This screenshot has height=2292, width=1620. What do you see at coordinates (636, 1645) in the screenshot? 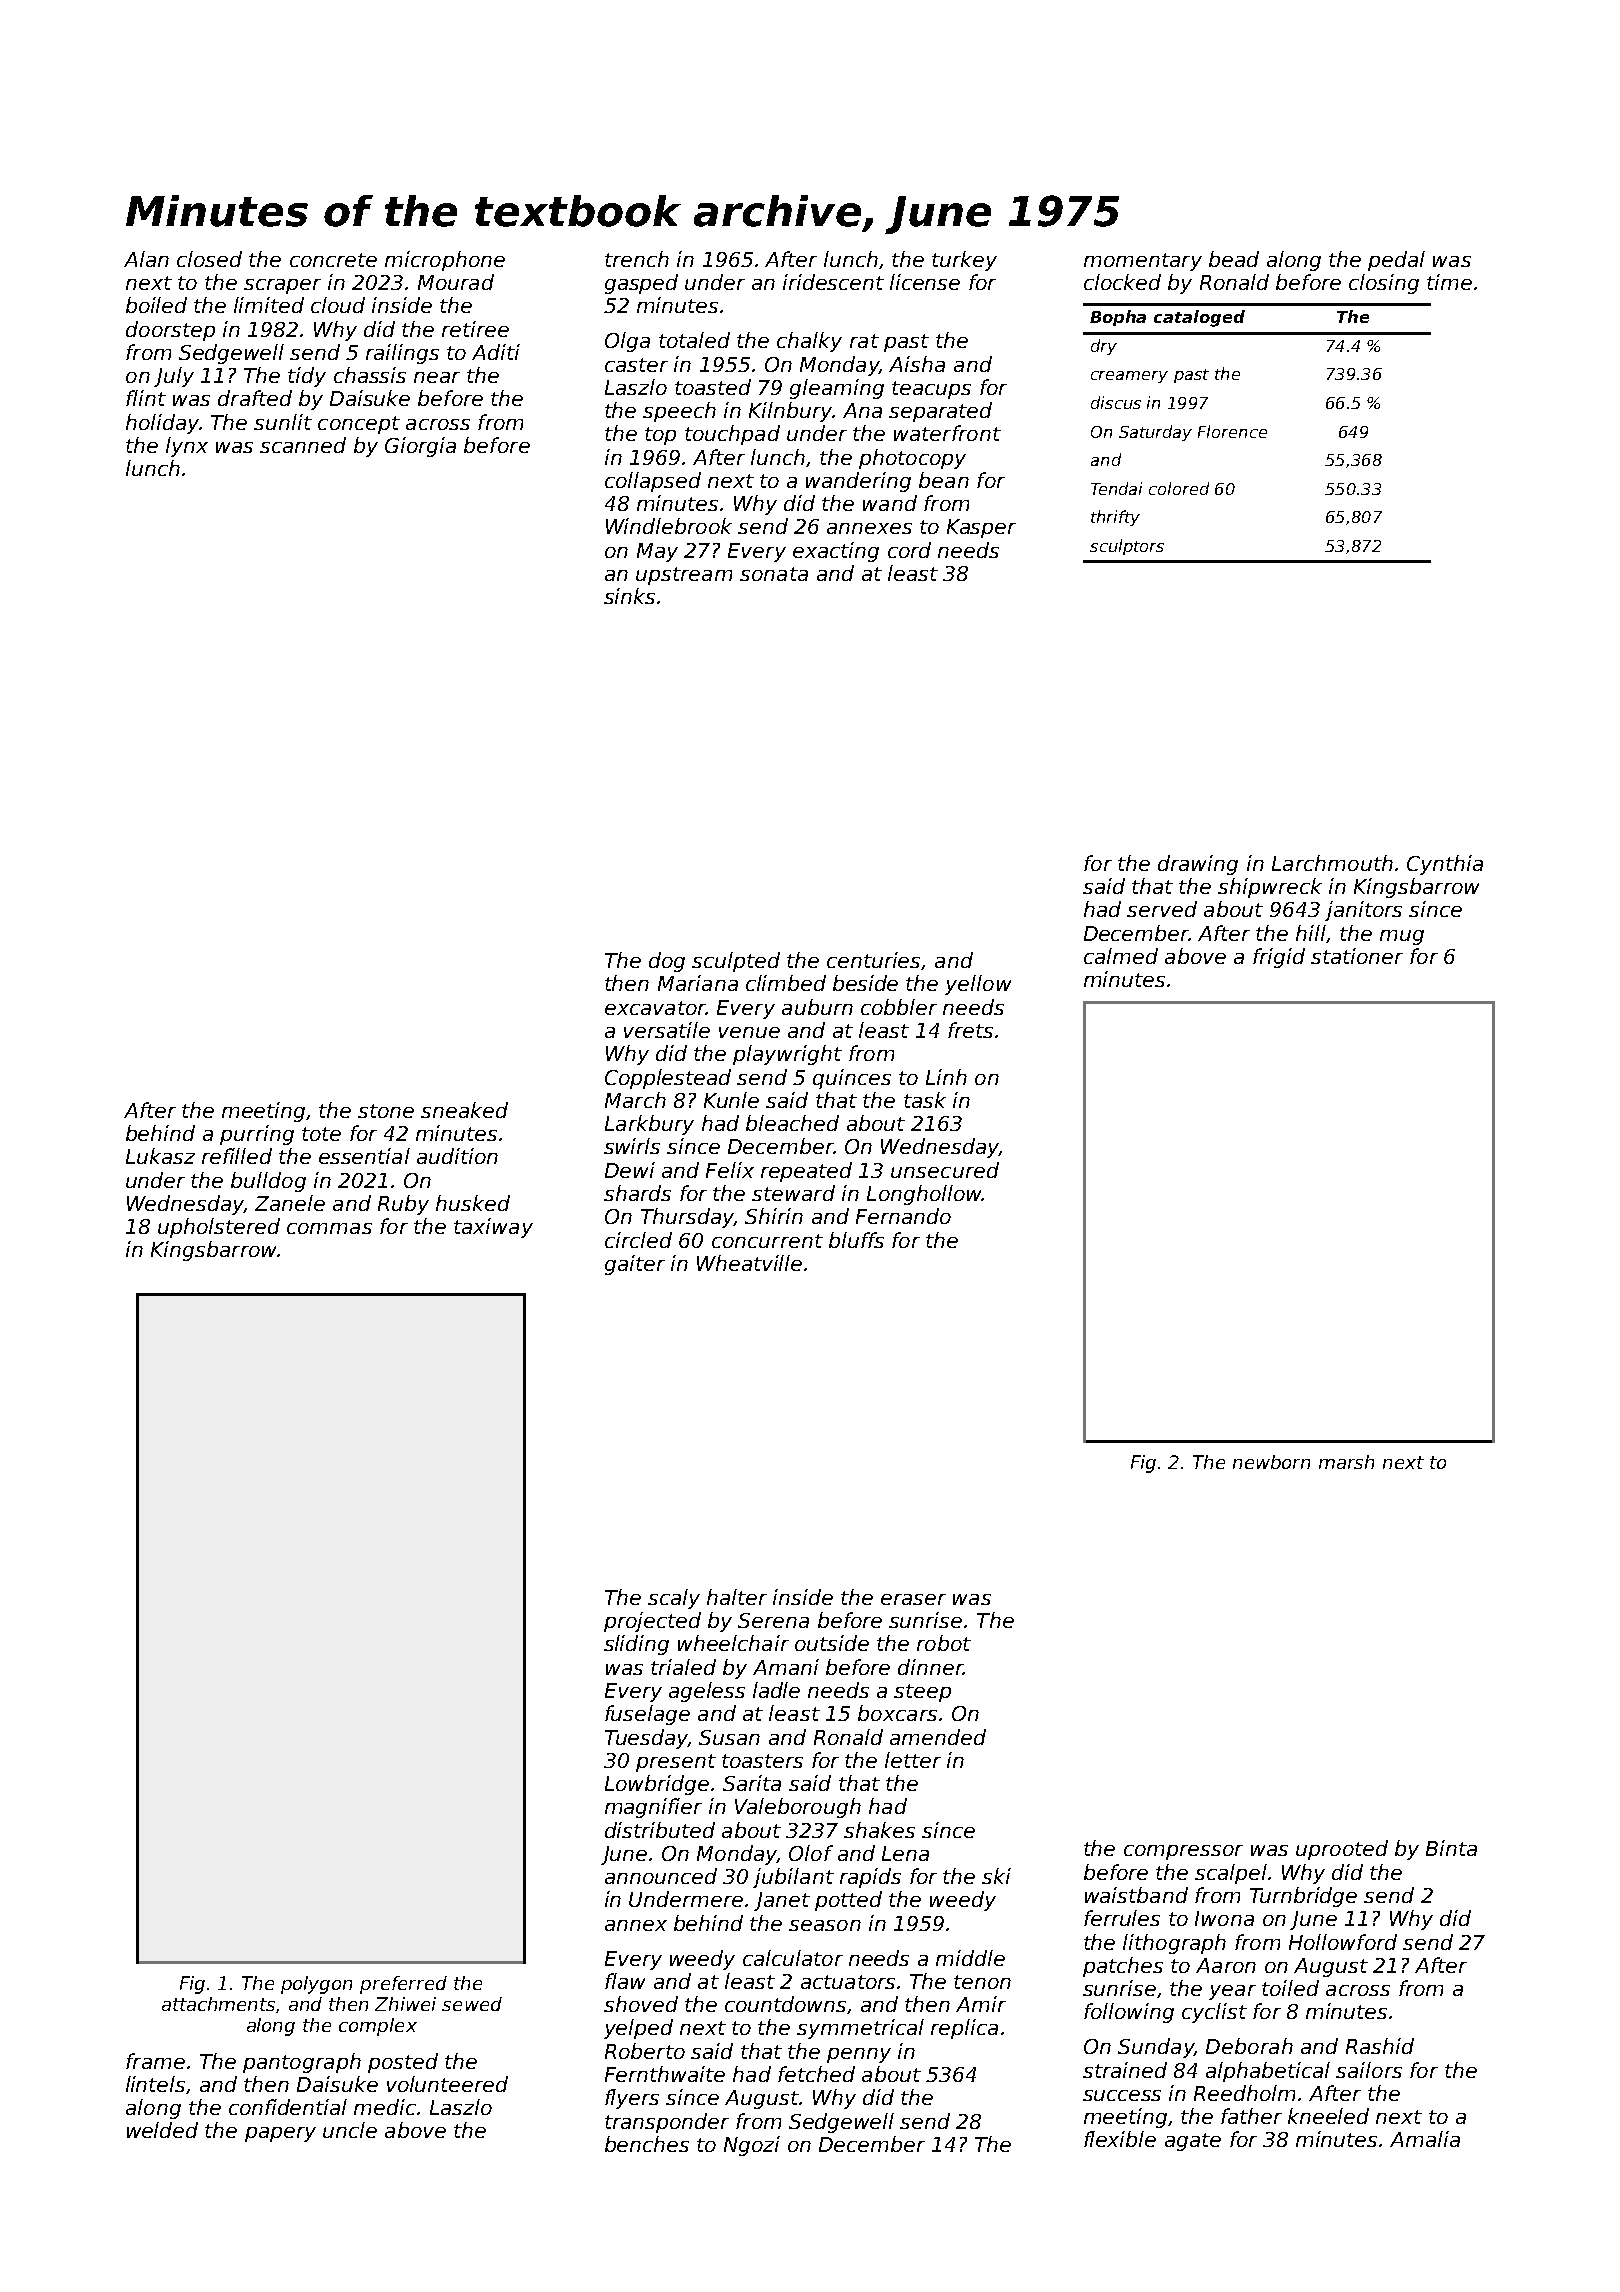
I see `sliding` at bounding box center [636, 1645].
